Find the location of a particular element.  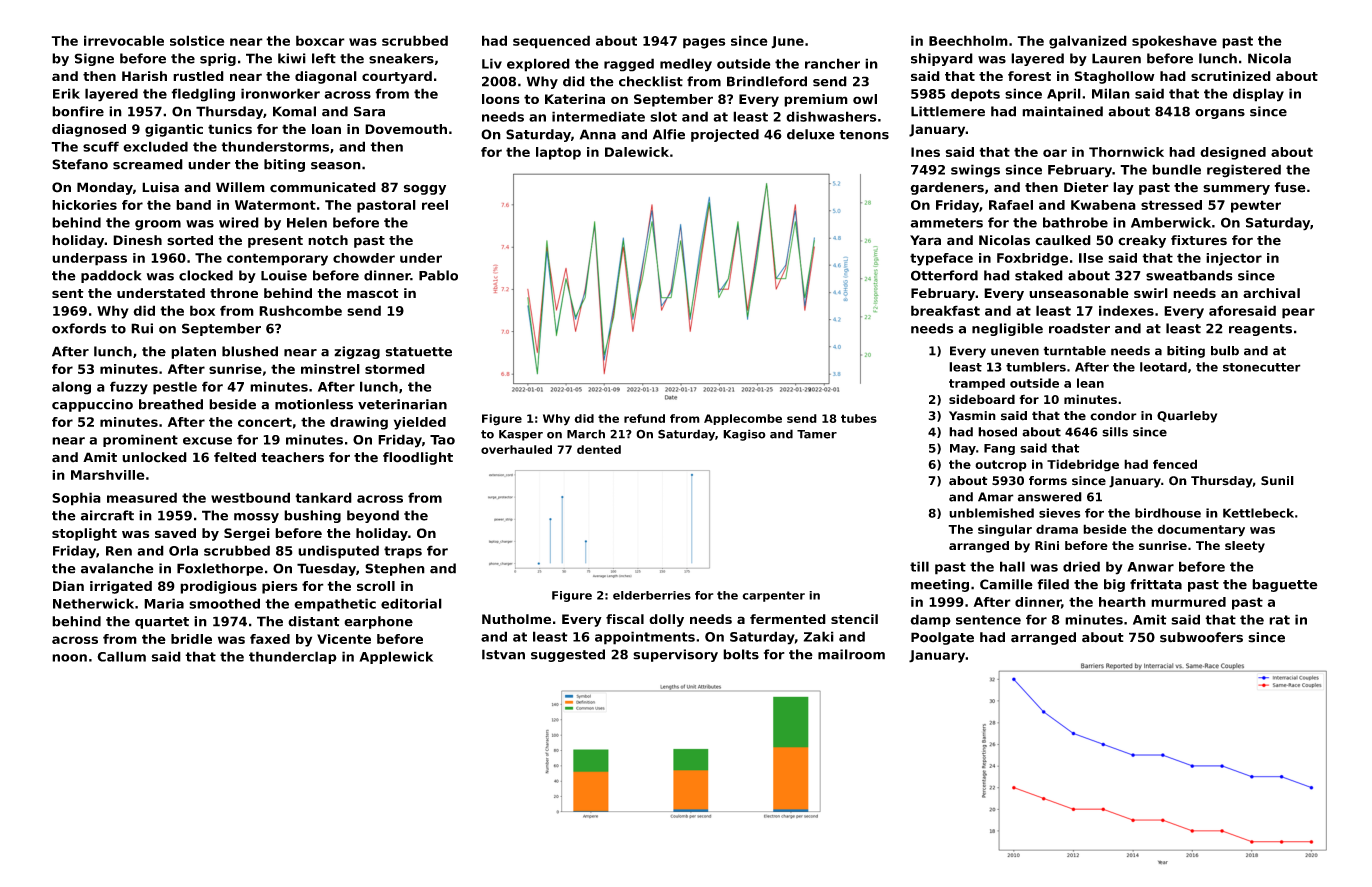

pages is located at coordinates (704, 43).
